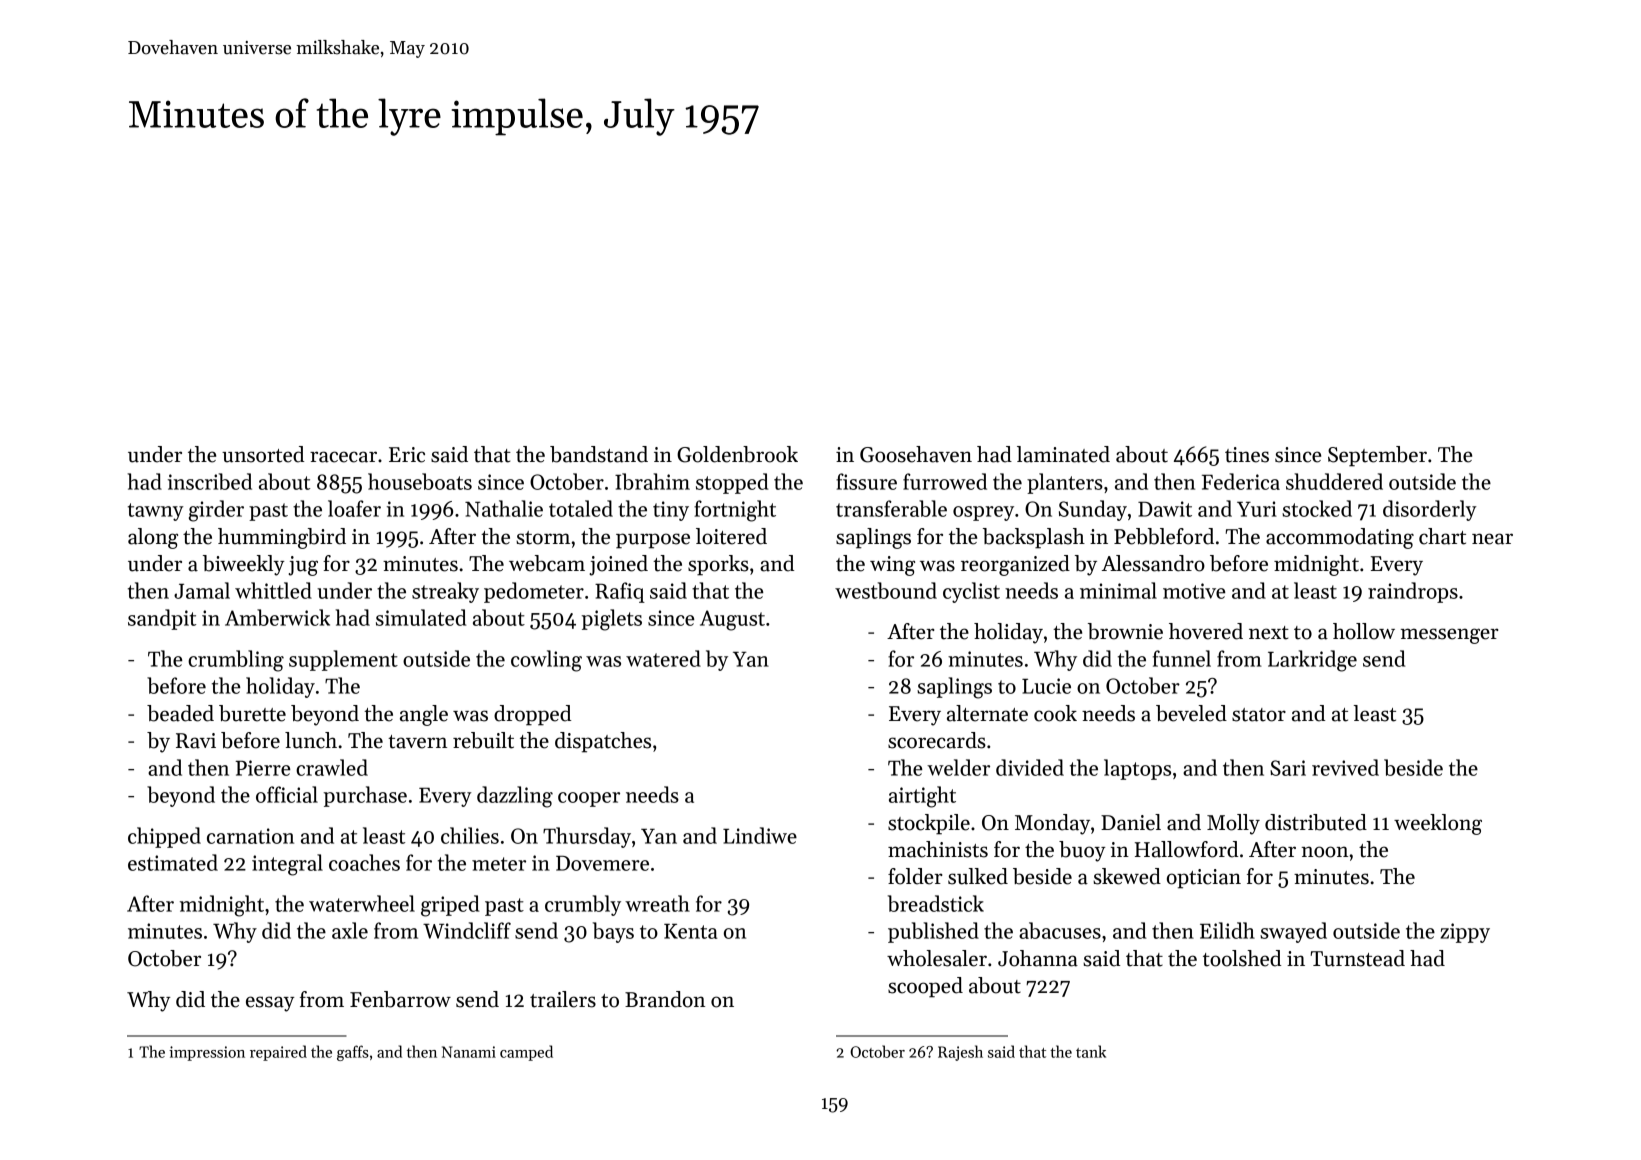  I want to click on chipped, so click(164, 837).
